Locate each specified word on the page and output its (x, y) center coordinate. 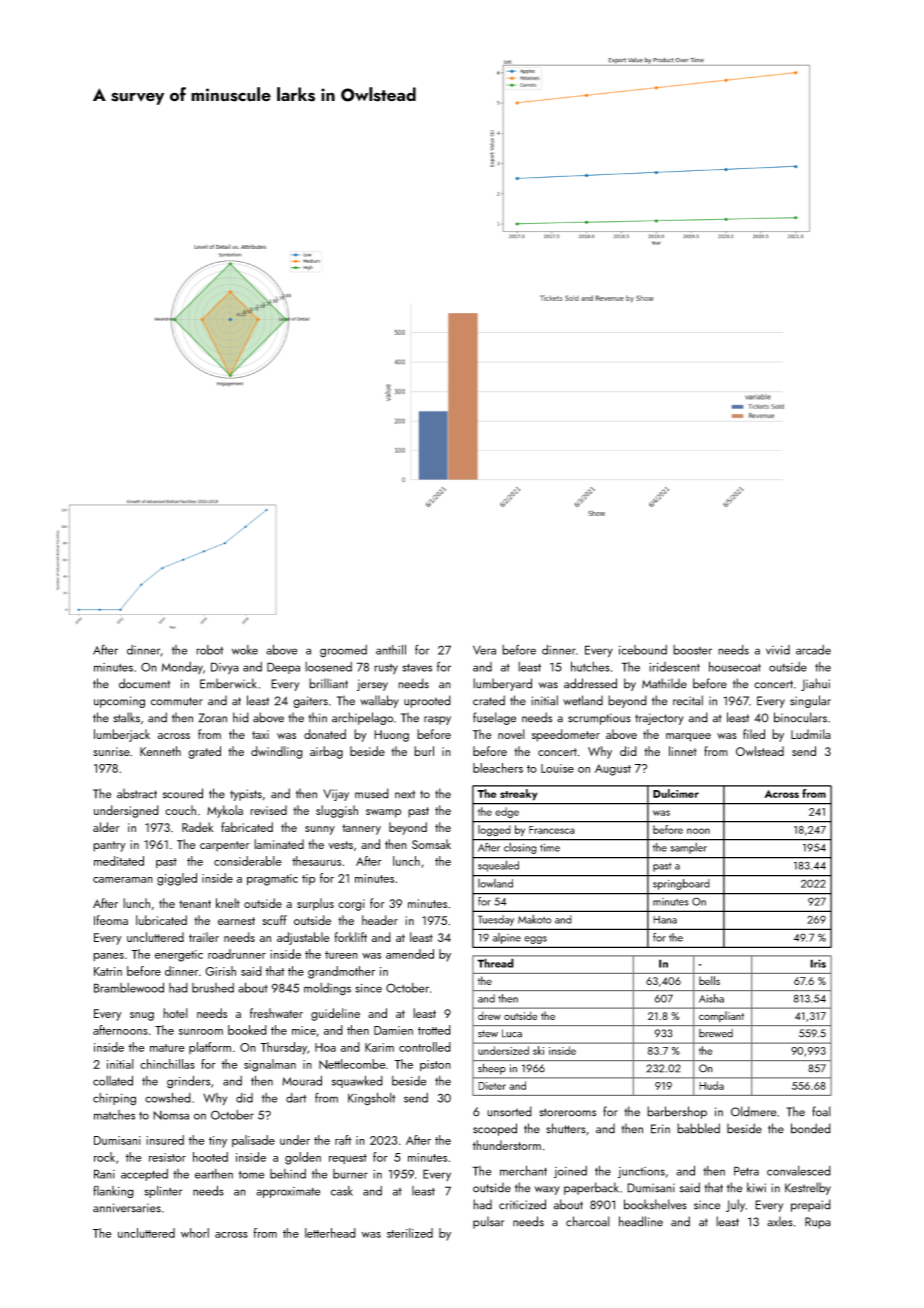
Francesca (552, 830)
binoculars (800, 717)
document (144, 683)
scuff (274, 920)
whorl (195, 1233)
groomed (343, 651)
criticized (522, 1204)
